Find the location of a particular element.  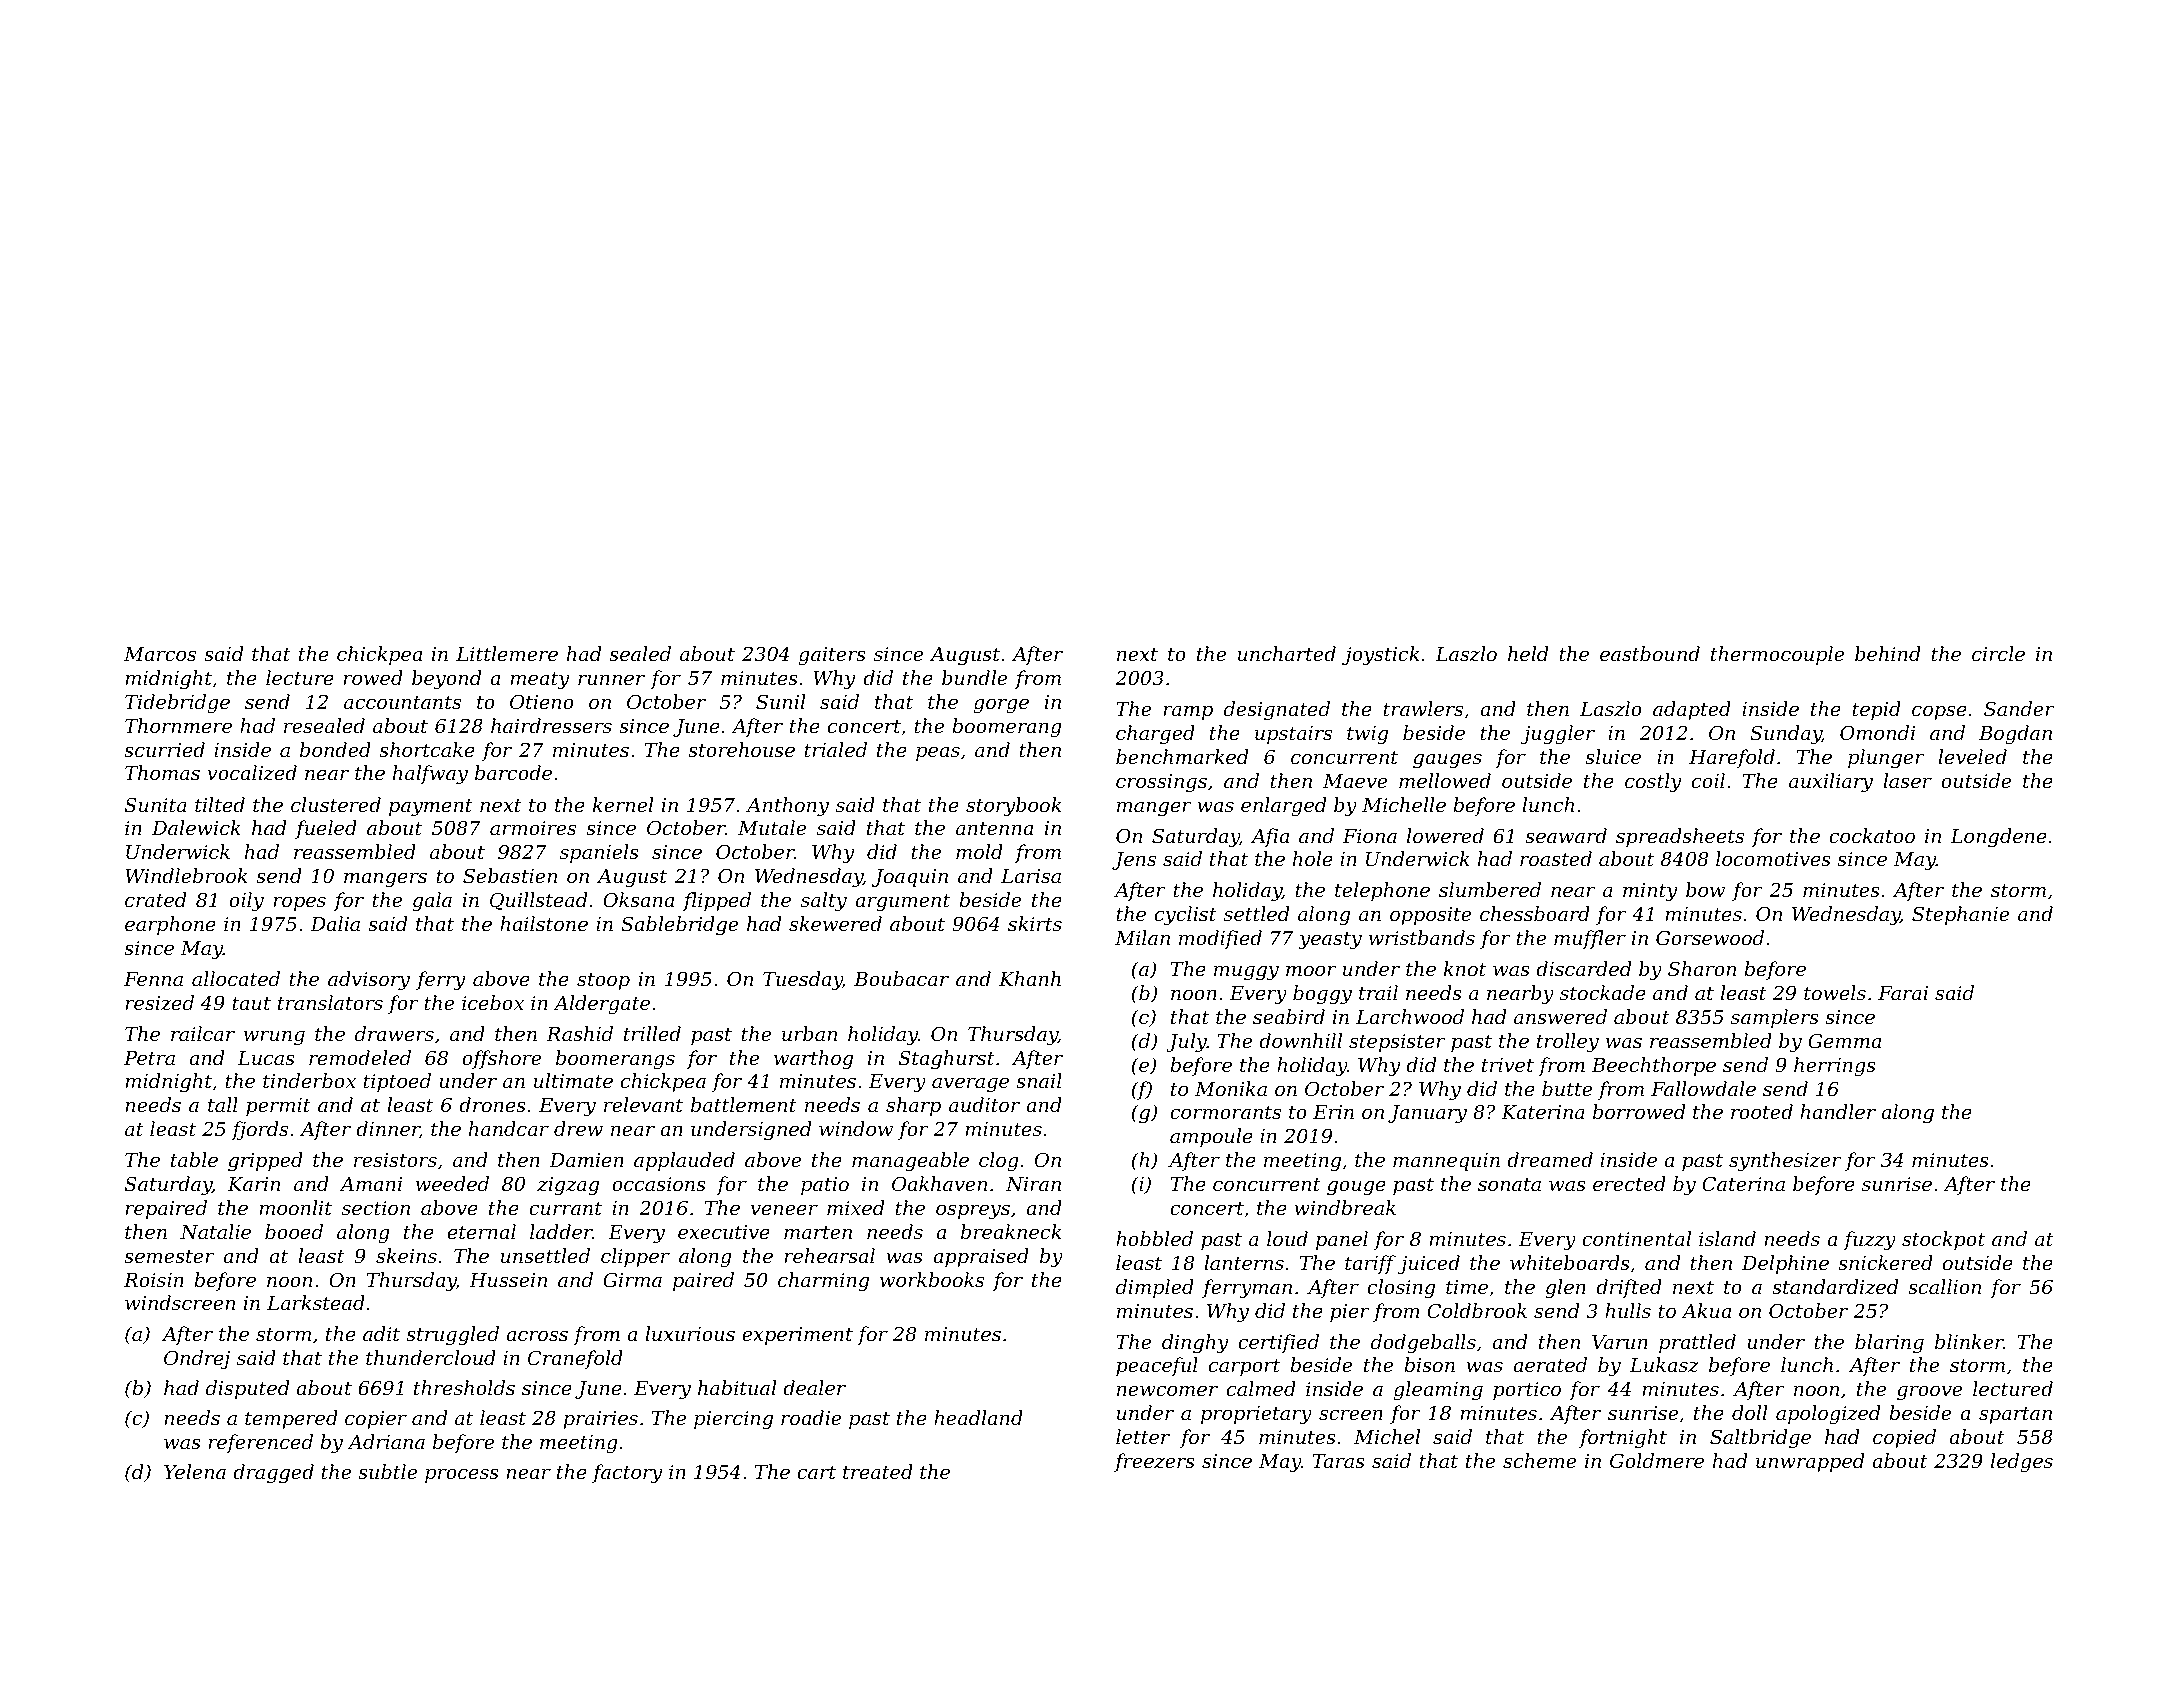

skewered is located at coordinates (835, 923).
